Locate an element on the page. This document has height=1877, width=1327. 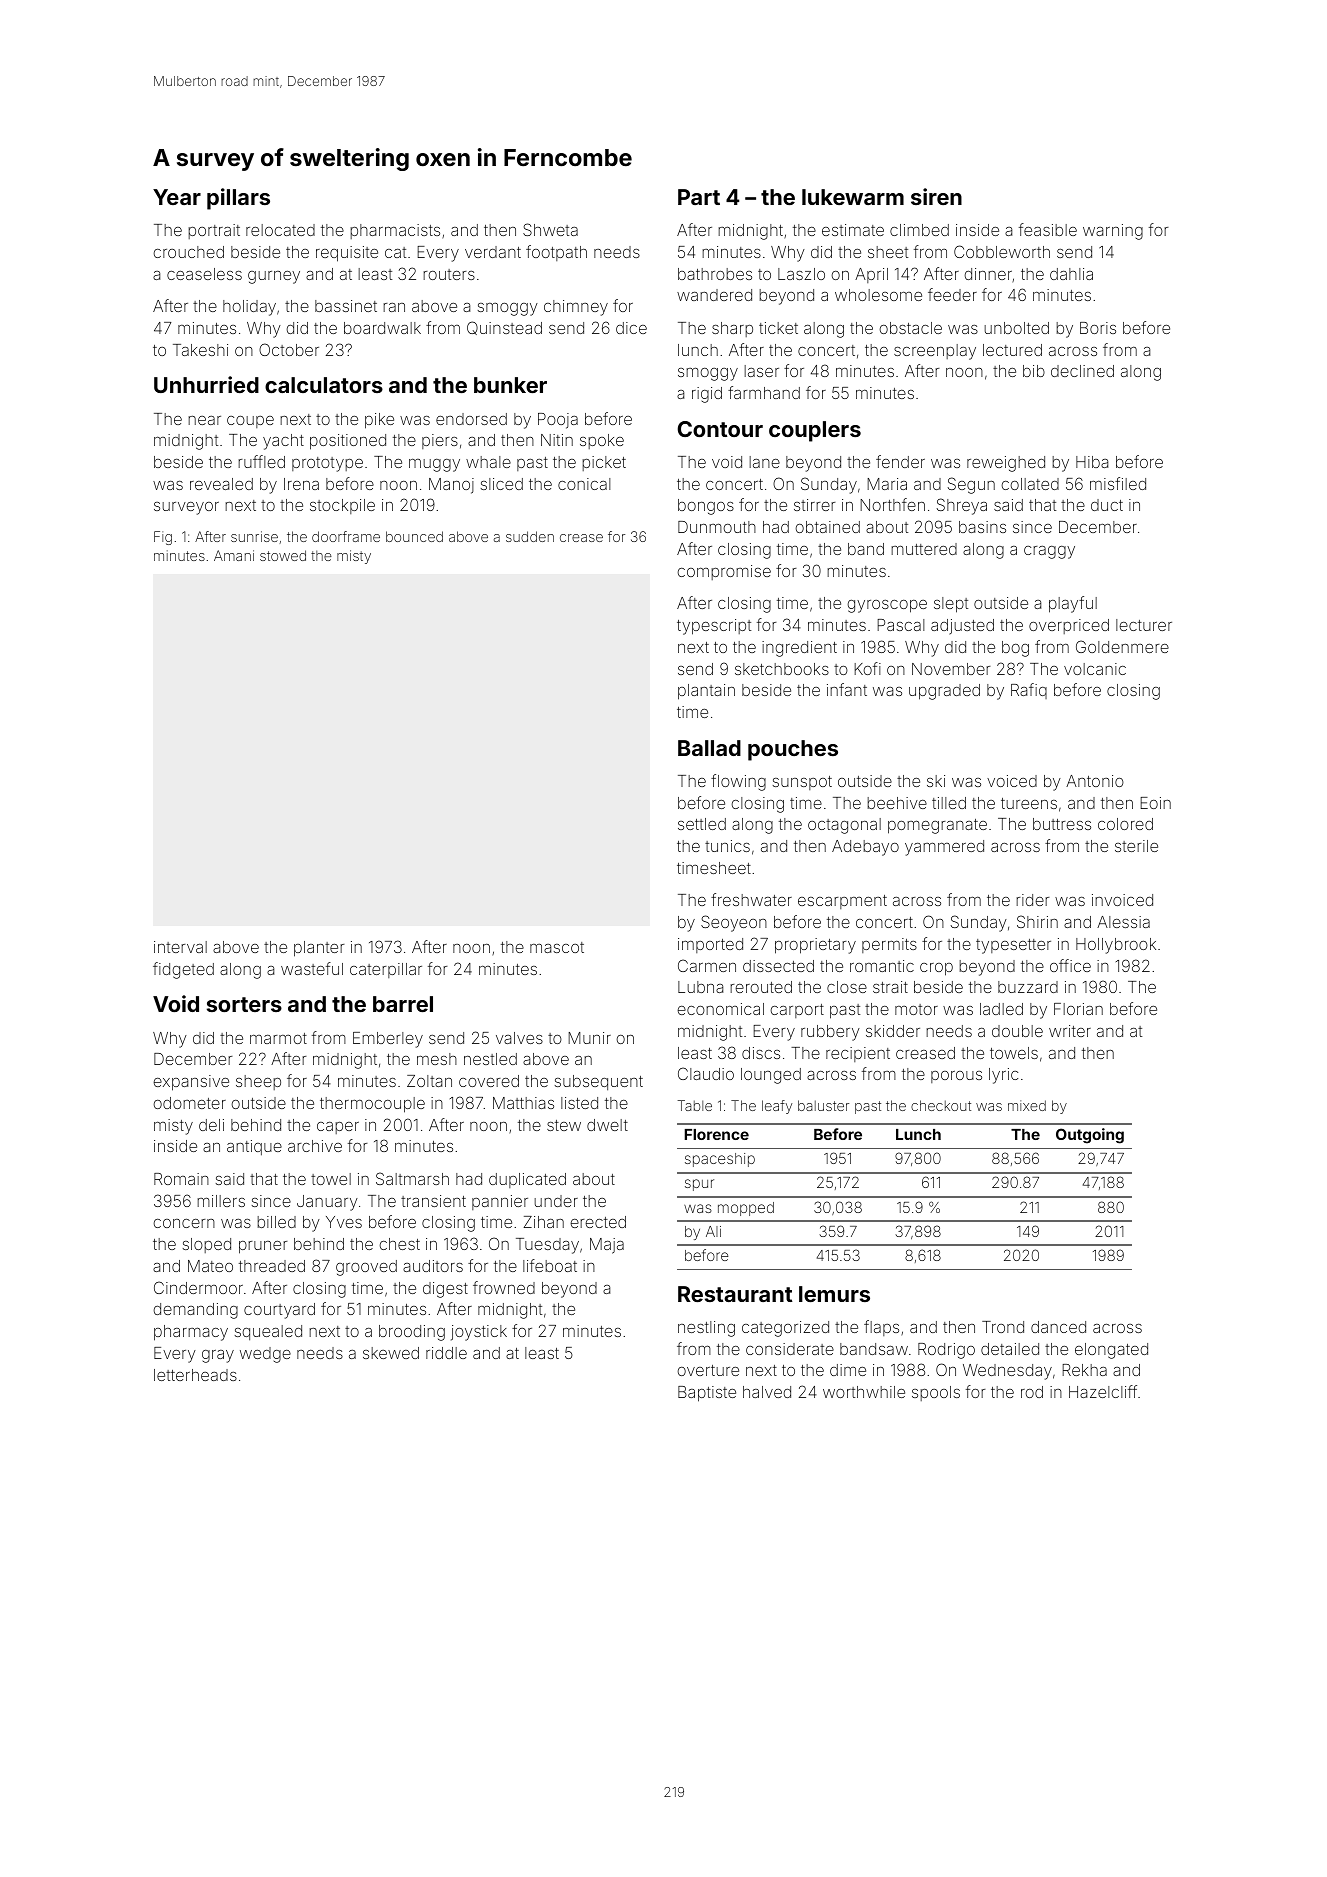
discs is located at coordinates (761, 1053).
